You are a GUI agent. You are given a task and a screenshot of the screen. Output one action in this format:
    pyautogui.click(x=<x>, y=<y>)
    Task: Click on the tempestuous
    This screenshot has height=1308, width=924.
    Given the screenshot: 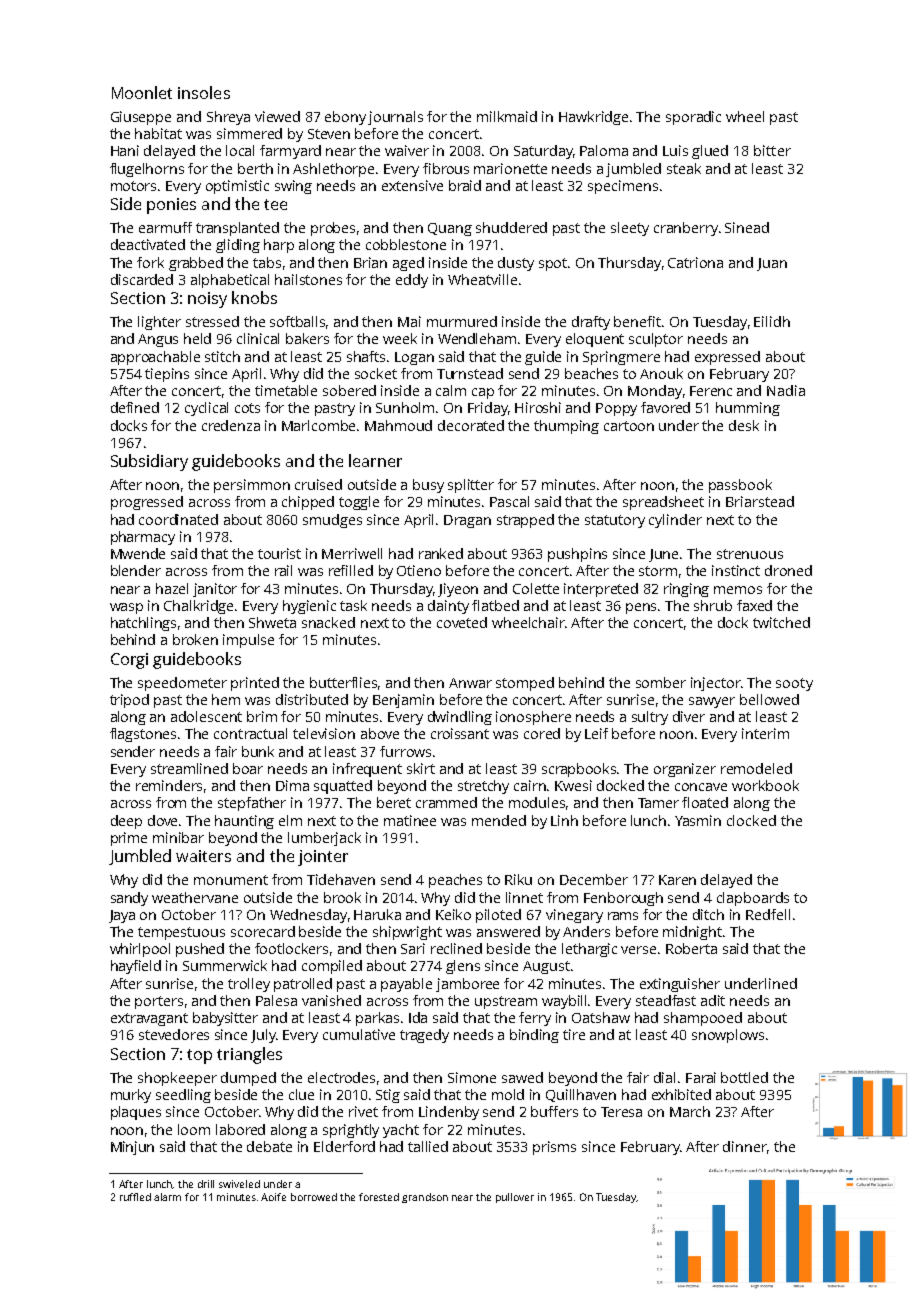 What is the action you would take?
    pyautogui.click(x=181, y=933)
